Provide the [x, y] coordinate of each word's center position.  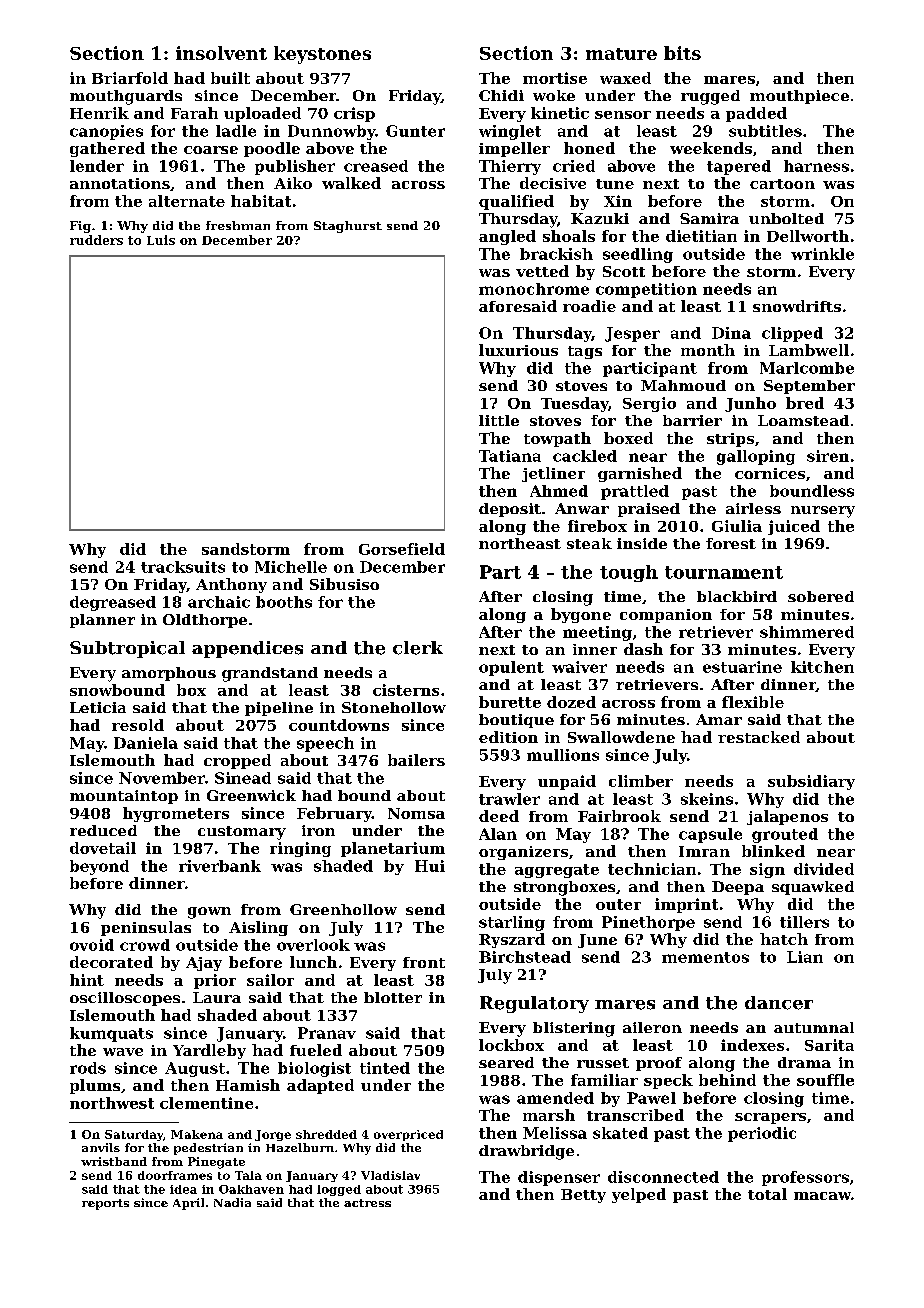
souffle [825, 1080]
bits [682, 53]
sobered [821, 596]
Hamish [248, 1085]
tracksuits [183, 567]
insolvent [221, 53]
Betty [583, 1196]
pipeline [279, 709]
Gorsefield [402, 549]
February [334, 814]
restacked [759, 737]
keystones [322, 55]
